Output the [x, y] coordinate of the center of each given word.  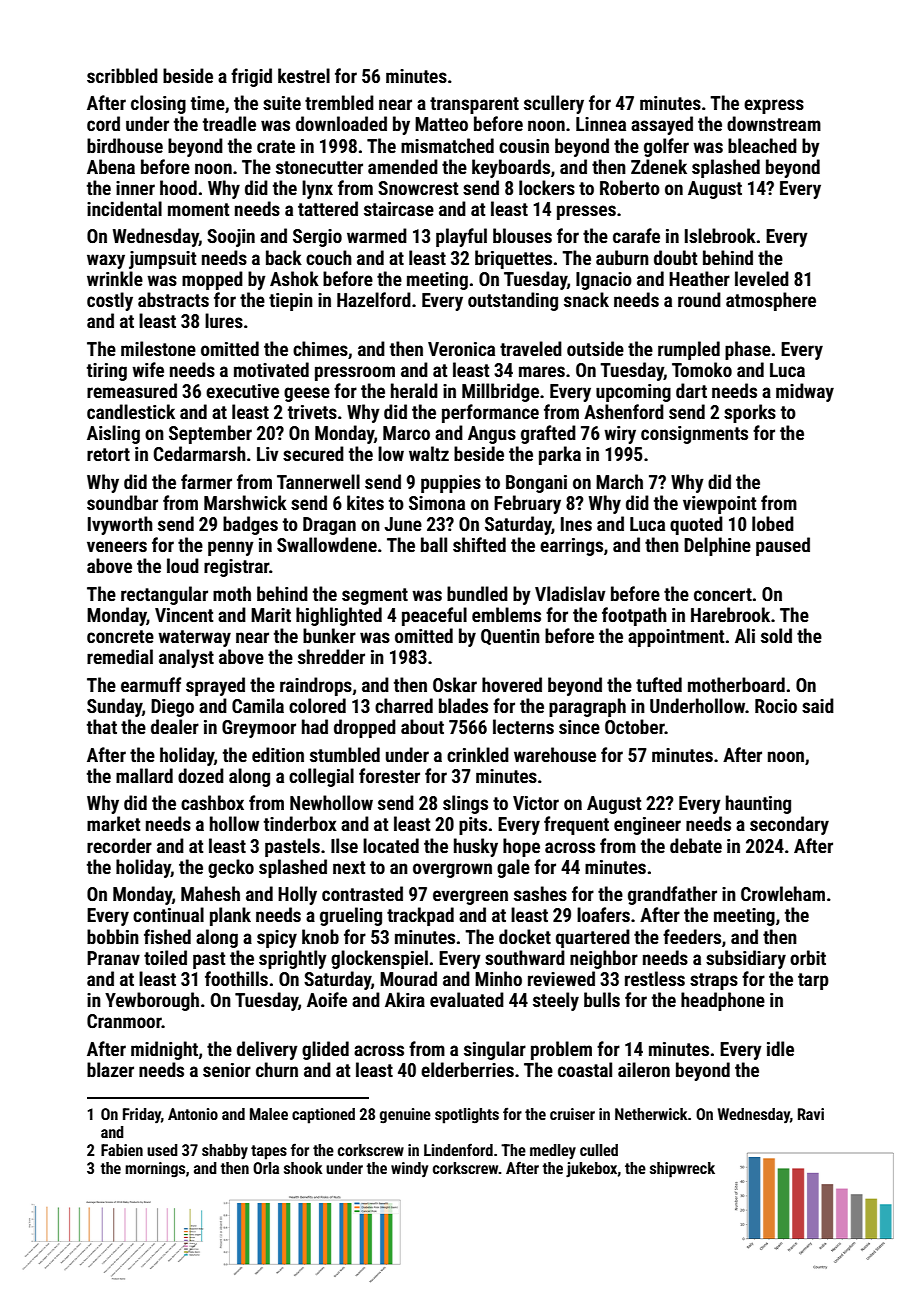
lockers [547, 187]
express [774, 106]
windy [409, 1170]
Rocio [776, 706]
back [284, 257]
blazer [110, 1069]
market [113, 823]
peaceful [434, 616]
